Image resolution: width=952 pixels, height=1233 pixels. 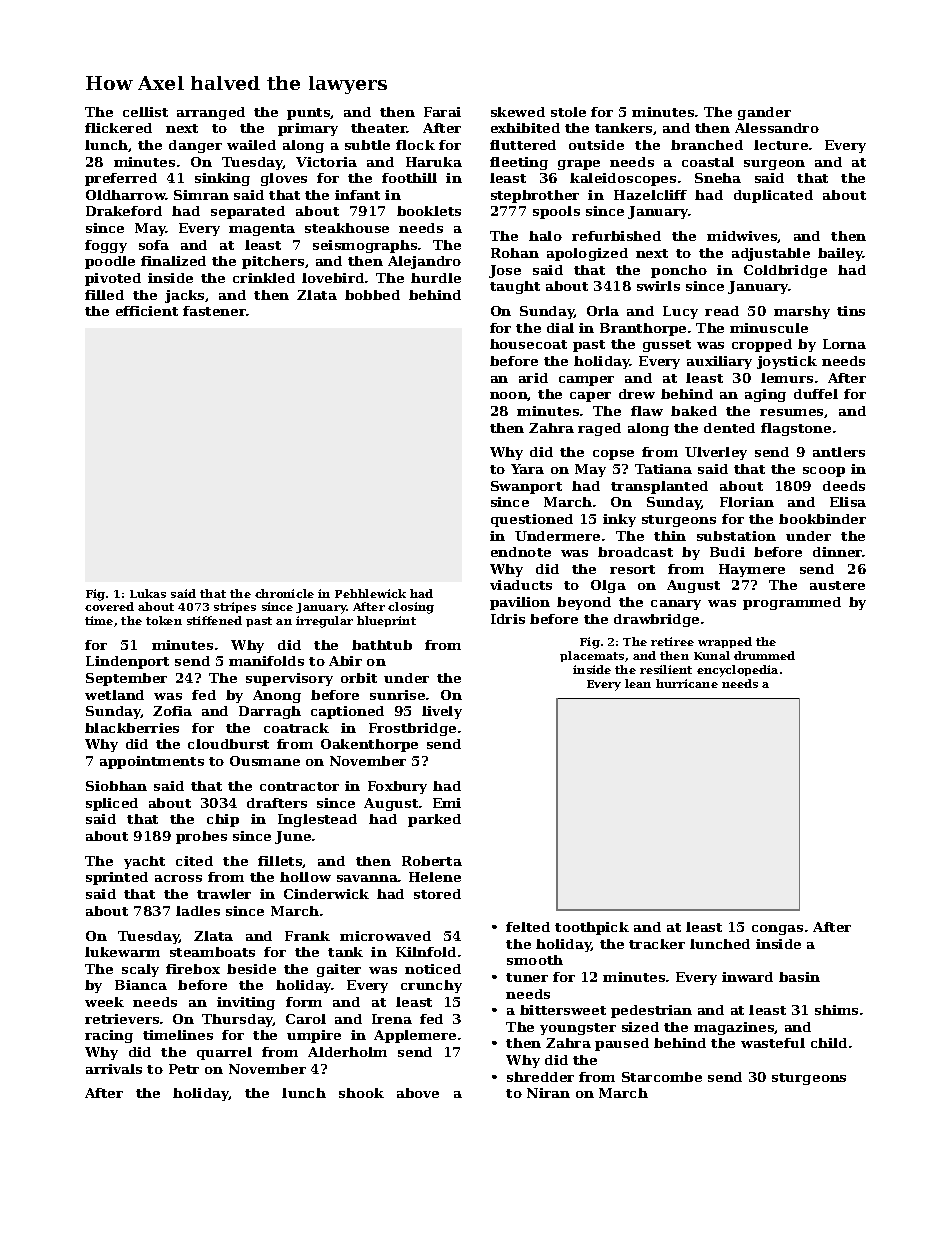 What do you see at coordinates (592, 928) in the document?
I see `toothpick` at bounding box center [592, 928].
